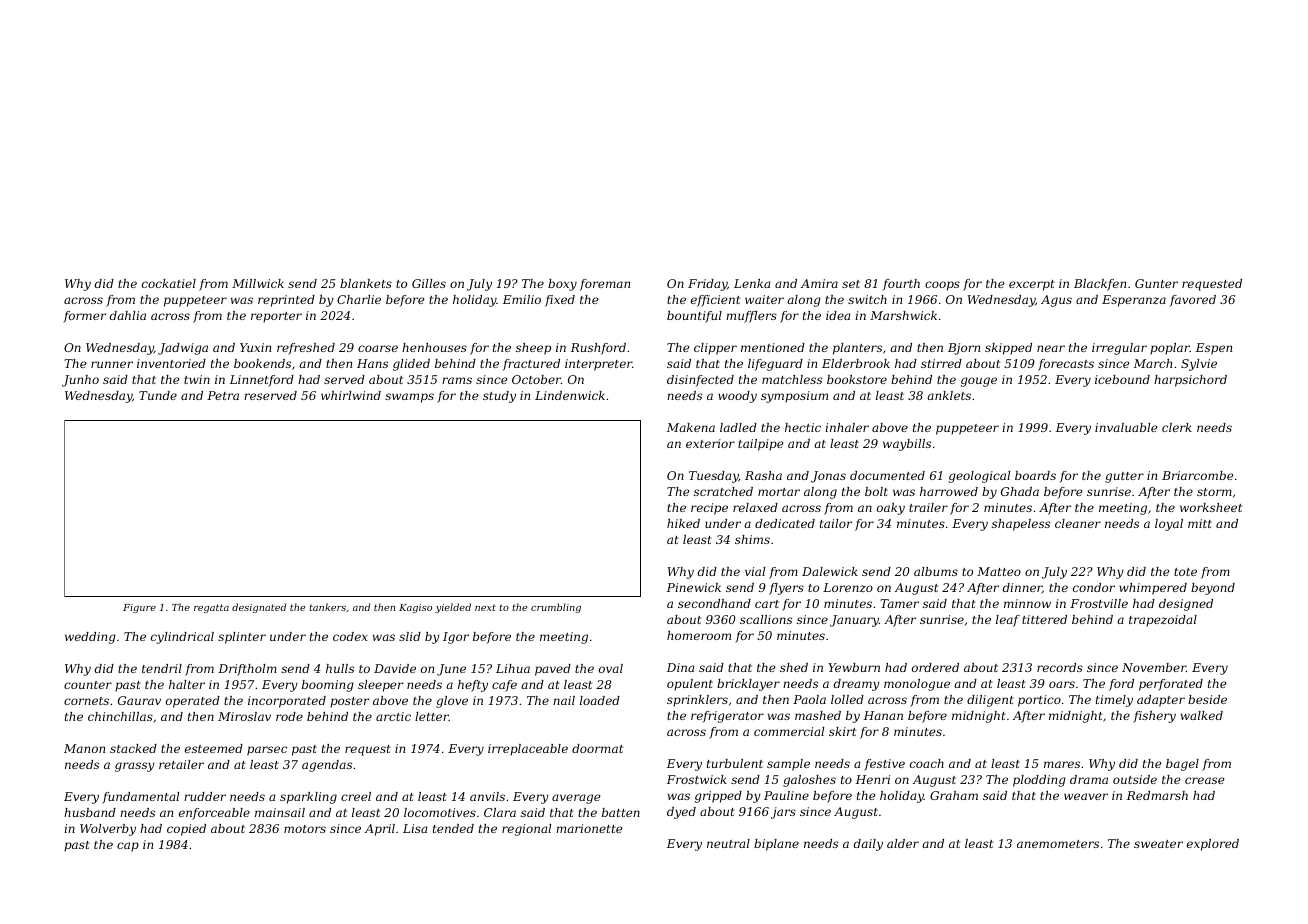 The width and height of the screenshot is (1308, 924). Describe the element at coordinates (1119, 349) in the screenshot. I see `irregular` at that location.
